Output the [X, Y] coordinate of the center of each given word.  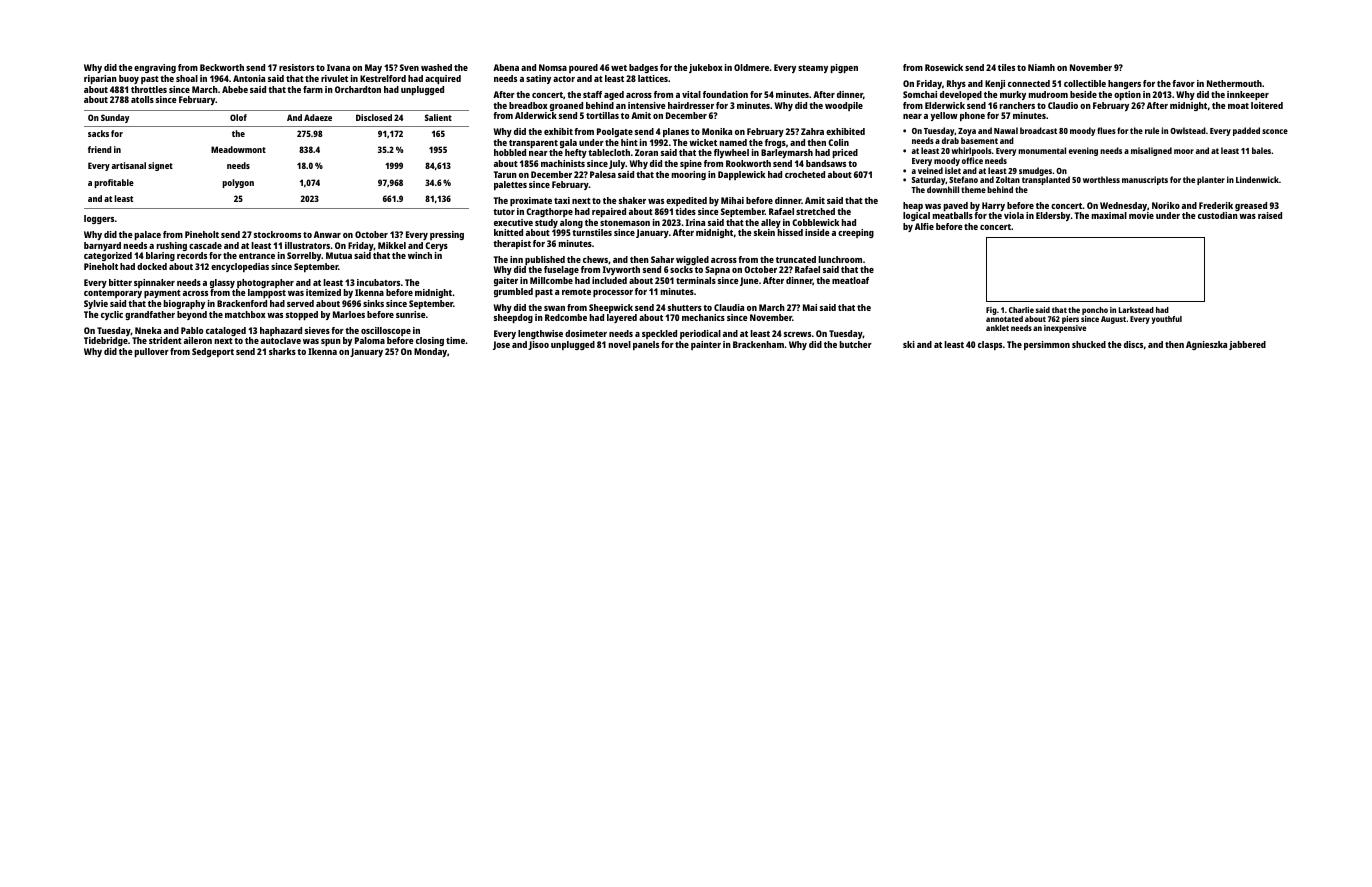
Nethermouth [1234, 83]
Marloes [349, 314]
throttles [149, 89]
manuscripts [1145, 180]
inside [817, 232]
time [455, 340]
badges [643, 68]
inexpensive [1065, 329]
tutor [504, 212]
